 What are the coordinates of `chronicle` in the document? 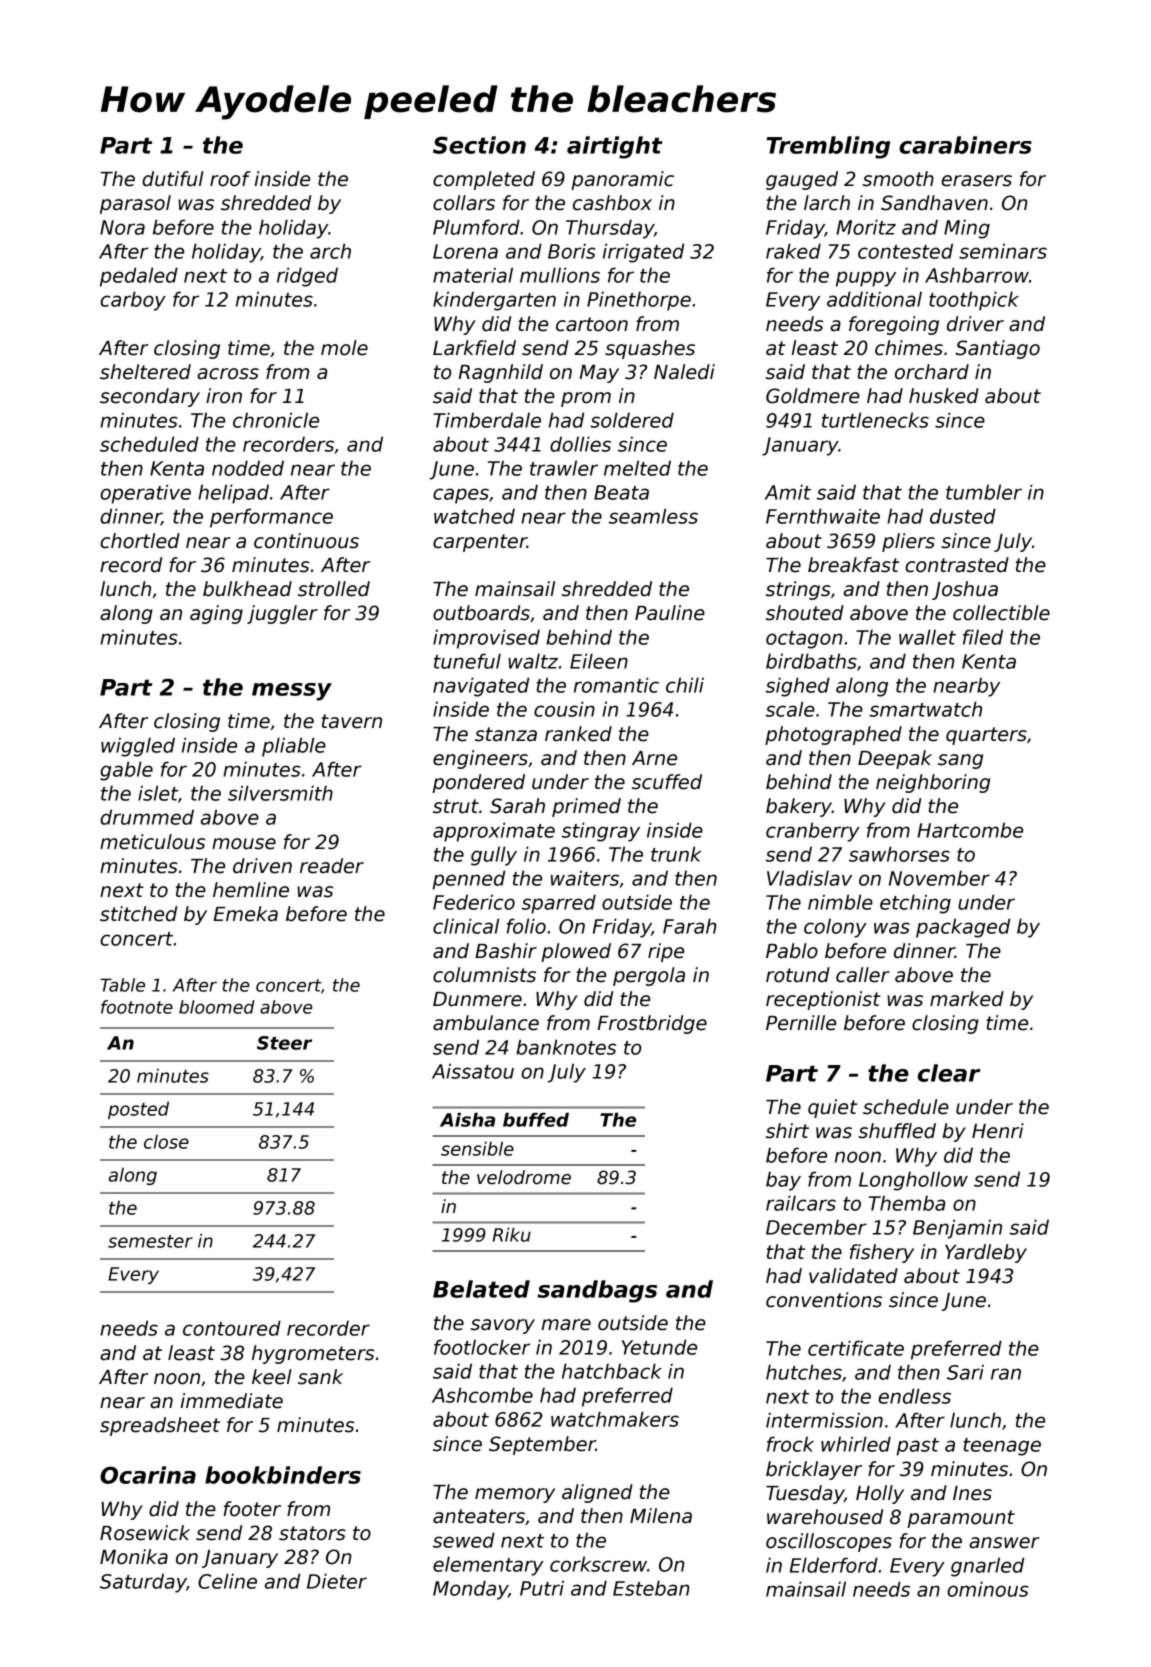 It's located at (276, 420).
